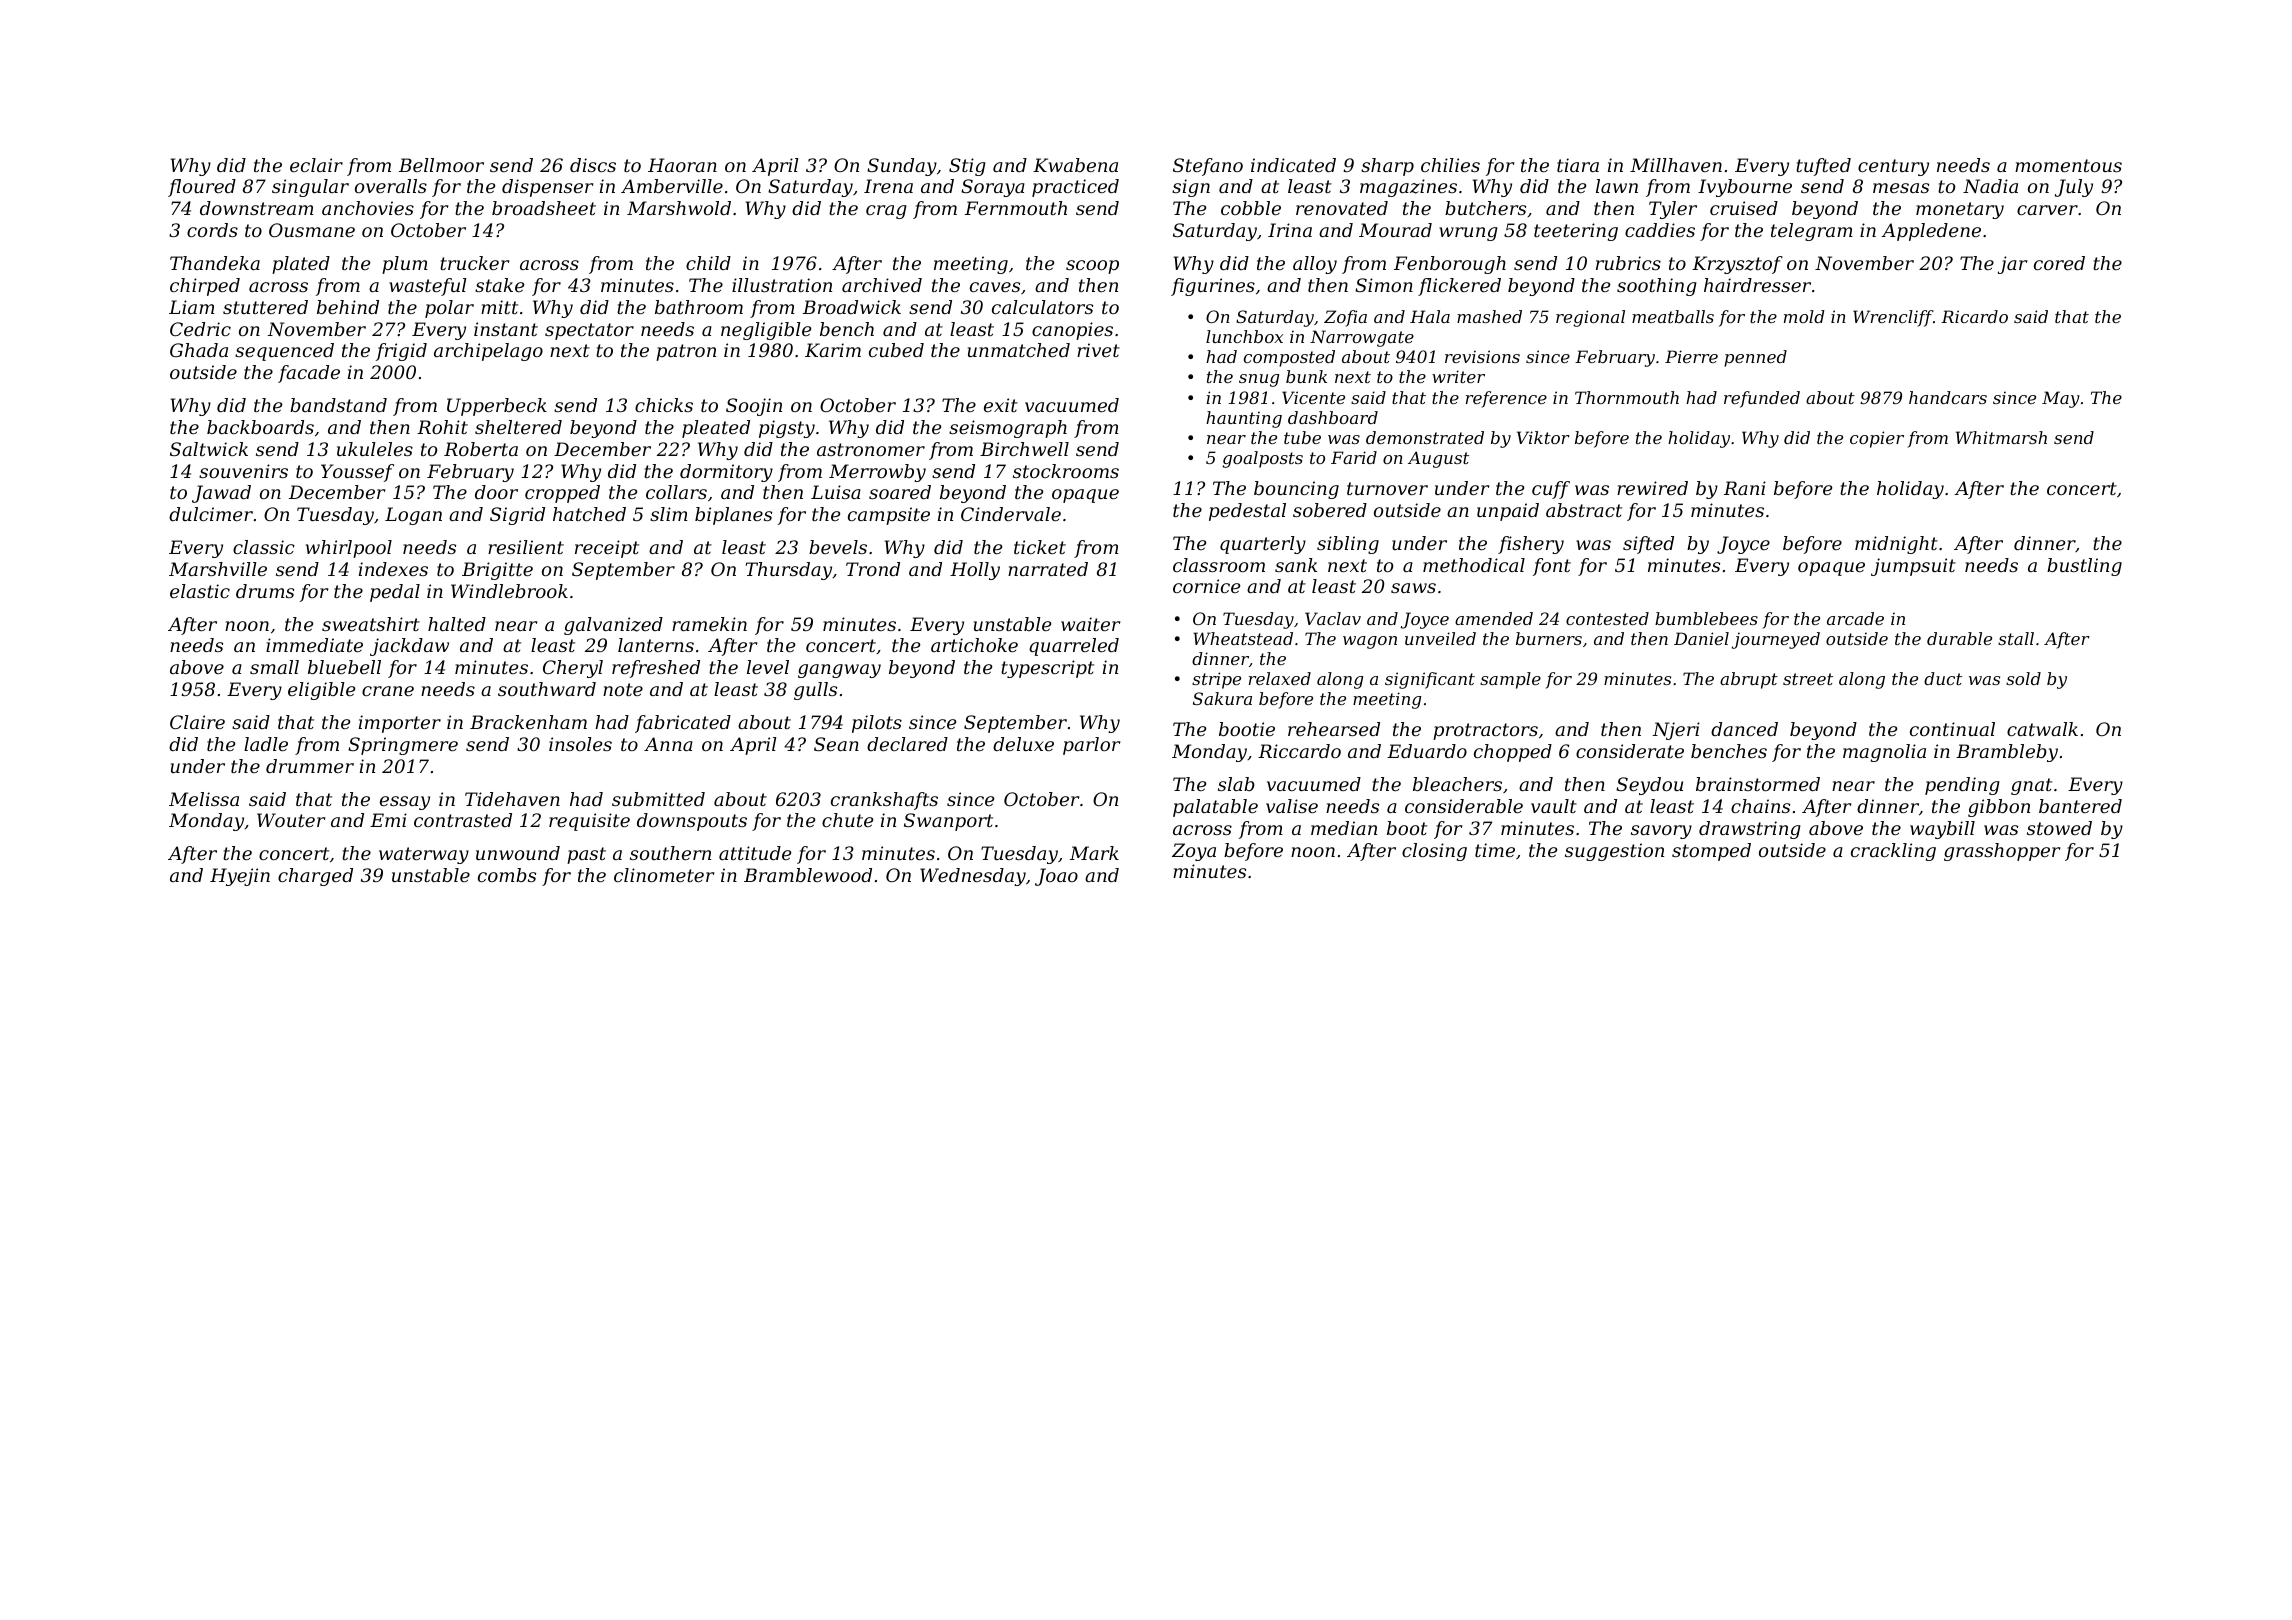 This page has width=2292, height=1620. Describe the element at coordinates (388, 820) in the page. I see `Emi` at that location.
